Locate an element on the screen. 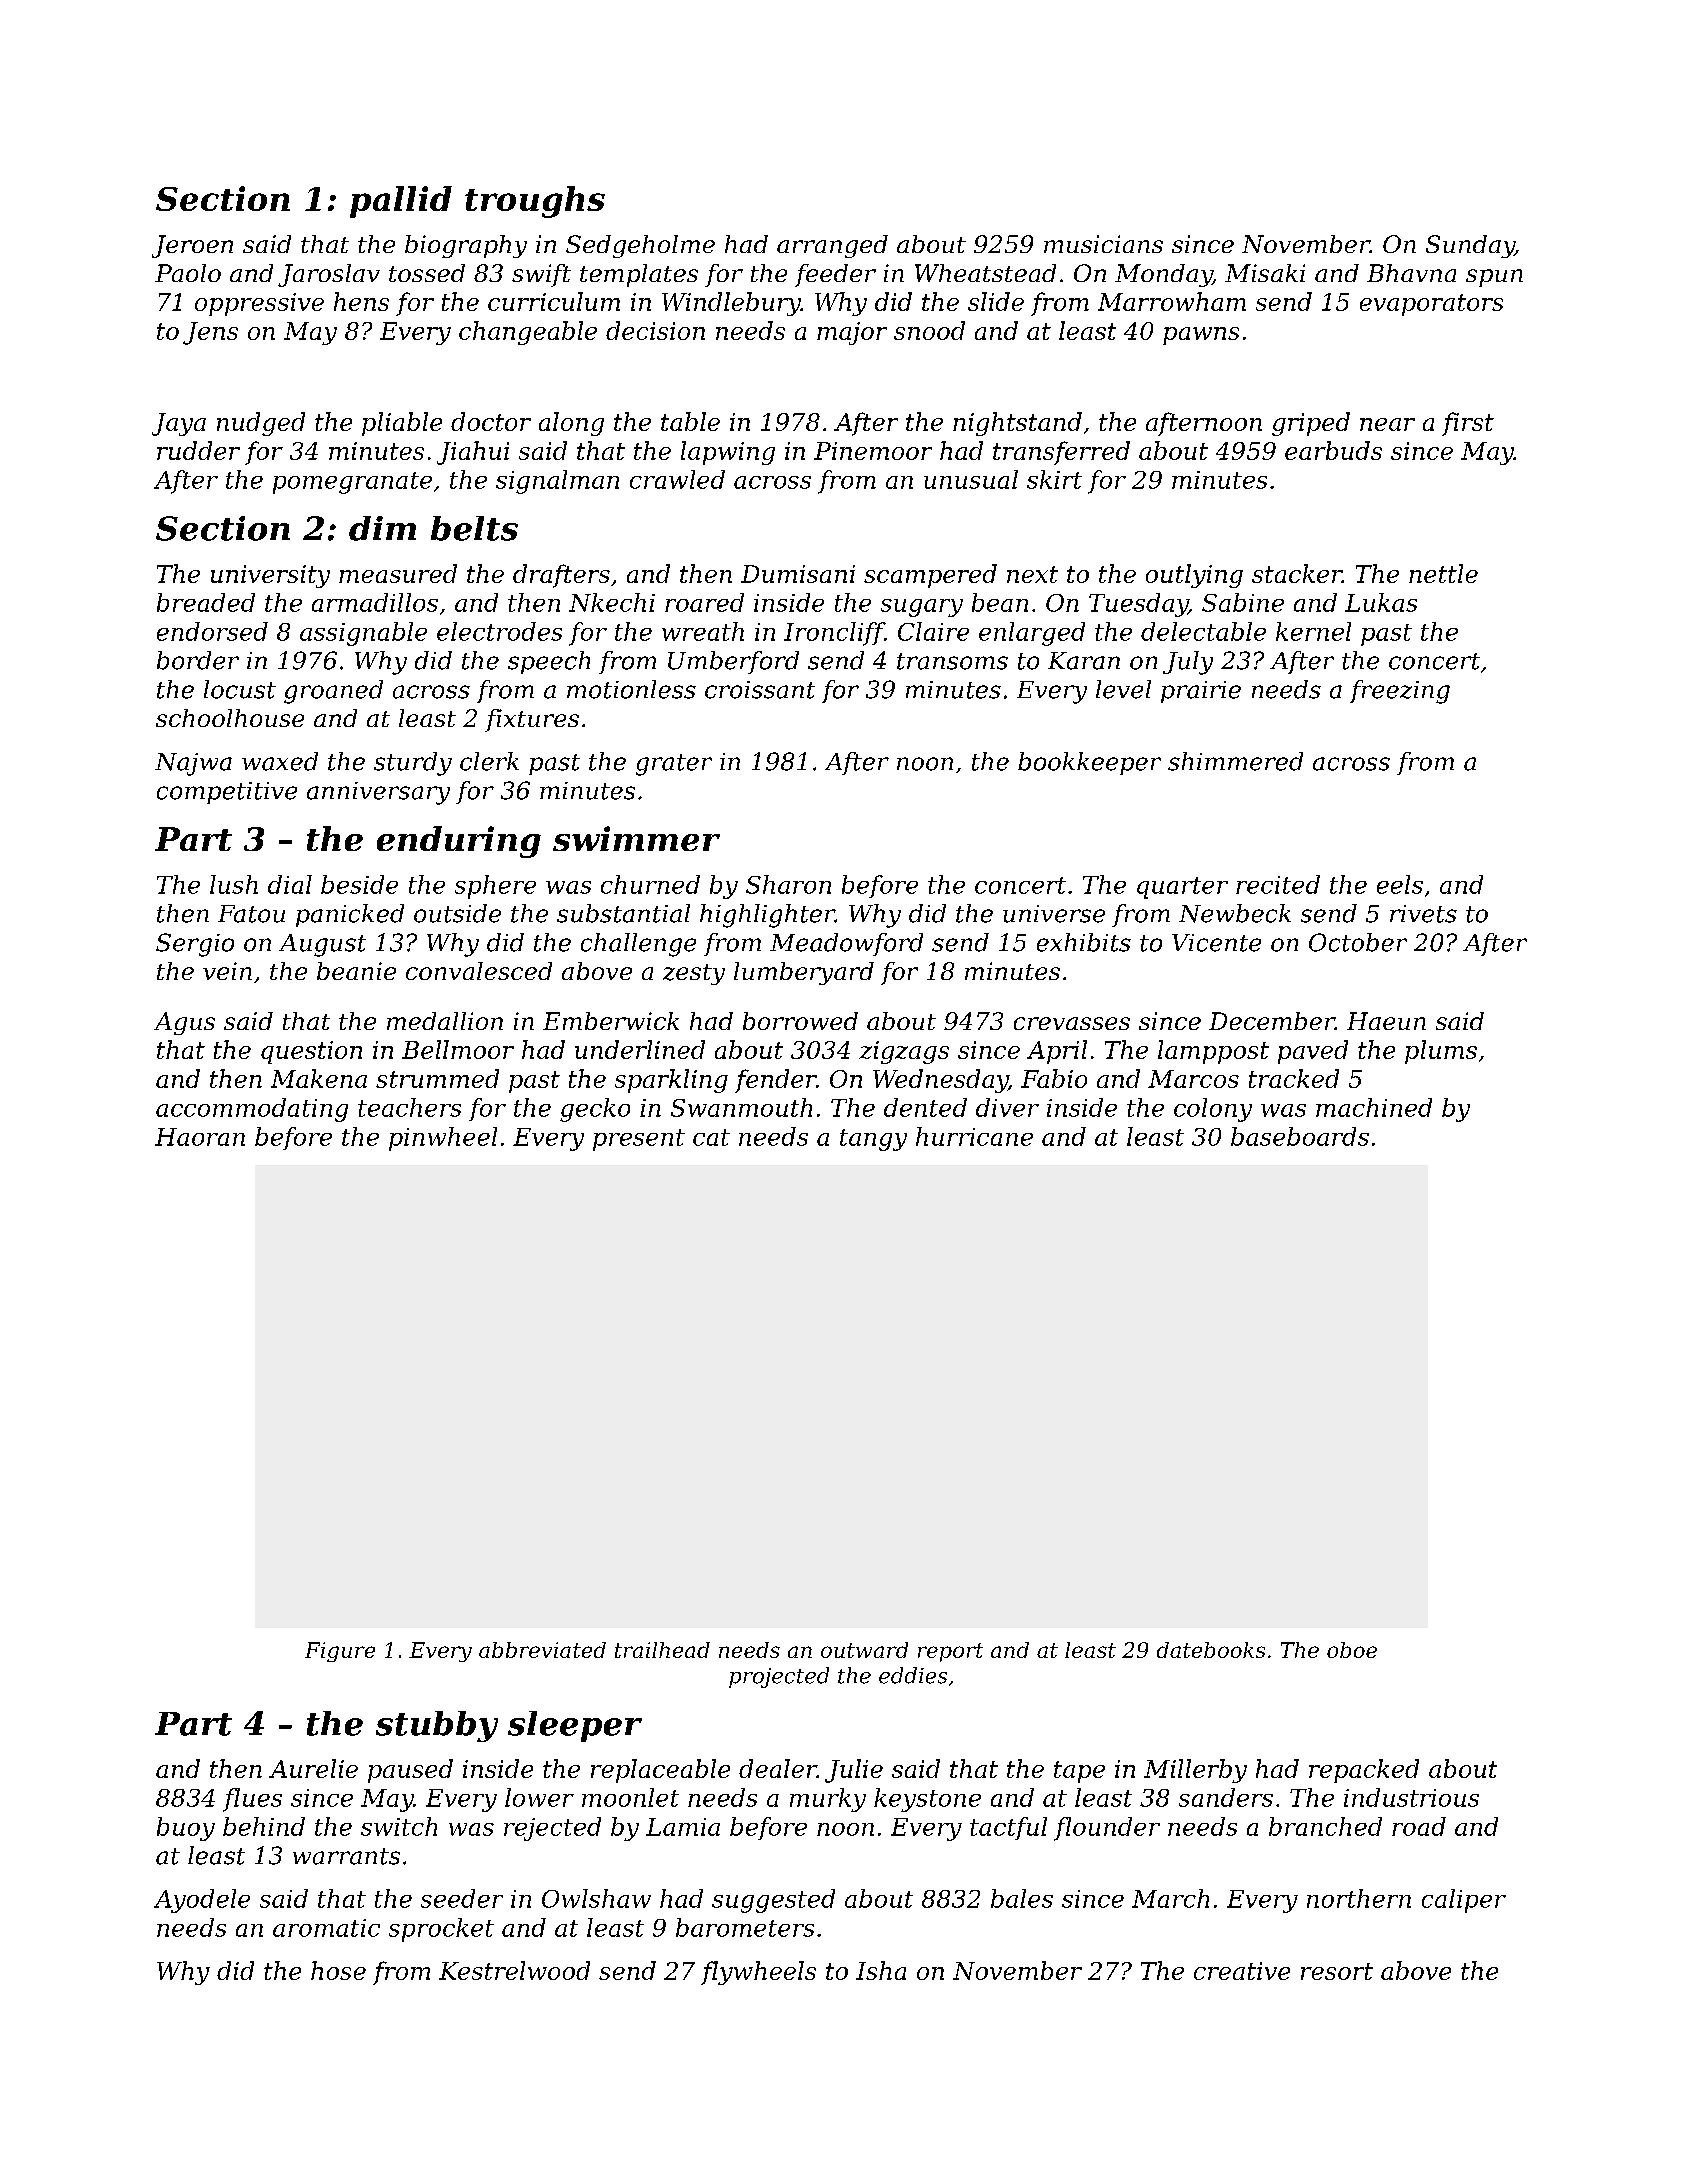 This screenshot has width=1683, height=2178. doctor is located at coordinates (491, 421).
